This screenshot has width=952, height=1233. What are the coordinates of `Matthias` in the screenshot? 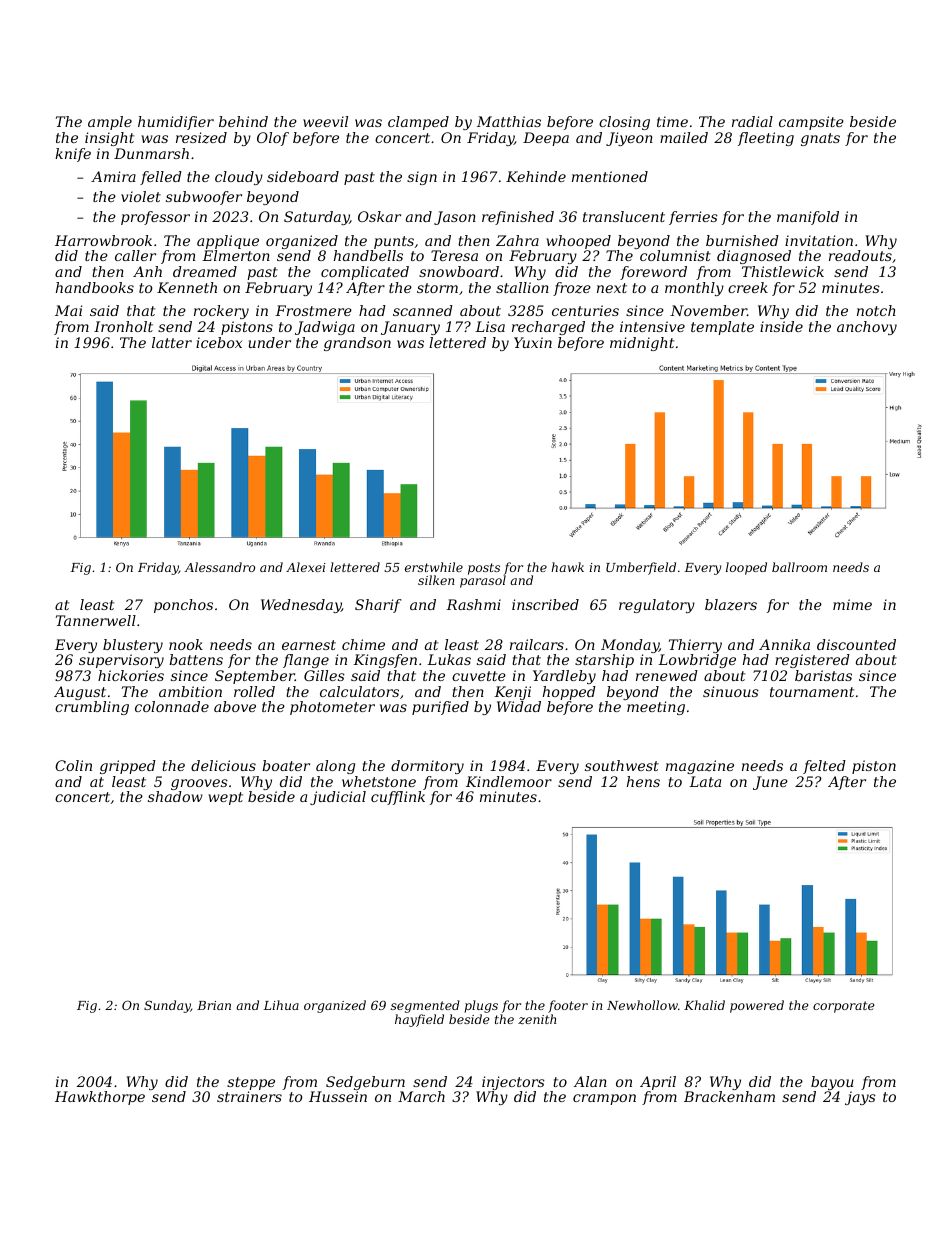 It's located at (509, 121).
